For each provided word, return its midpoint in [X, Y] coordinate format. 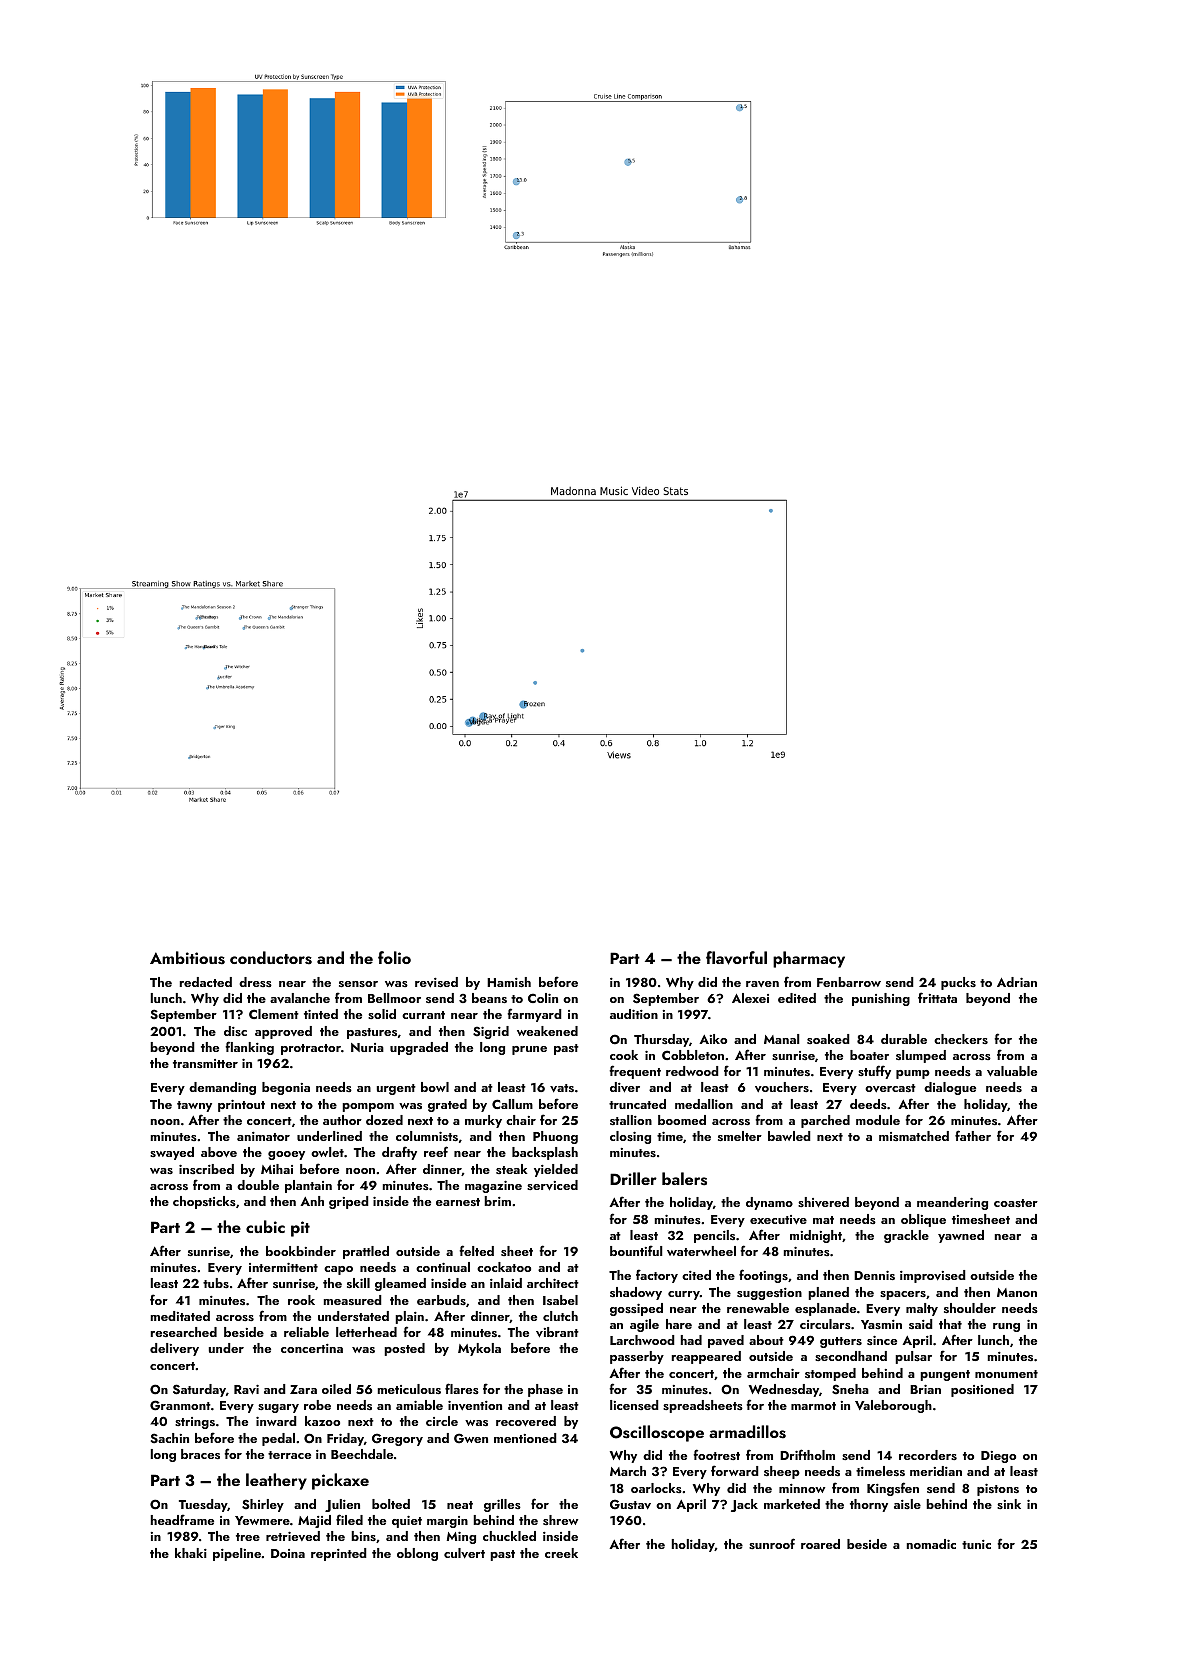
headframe [182, 1519]
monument [1006, 1374]
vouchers [782, 1087]
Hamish [509, 982]
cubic [265, 1226]
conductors [271, 958]
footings [763, 1276]
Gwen [471, 1438]
